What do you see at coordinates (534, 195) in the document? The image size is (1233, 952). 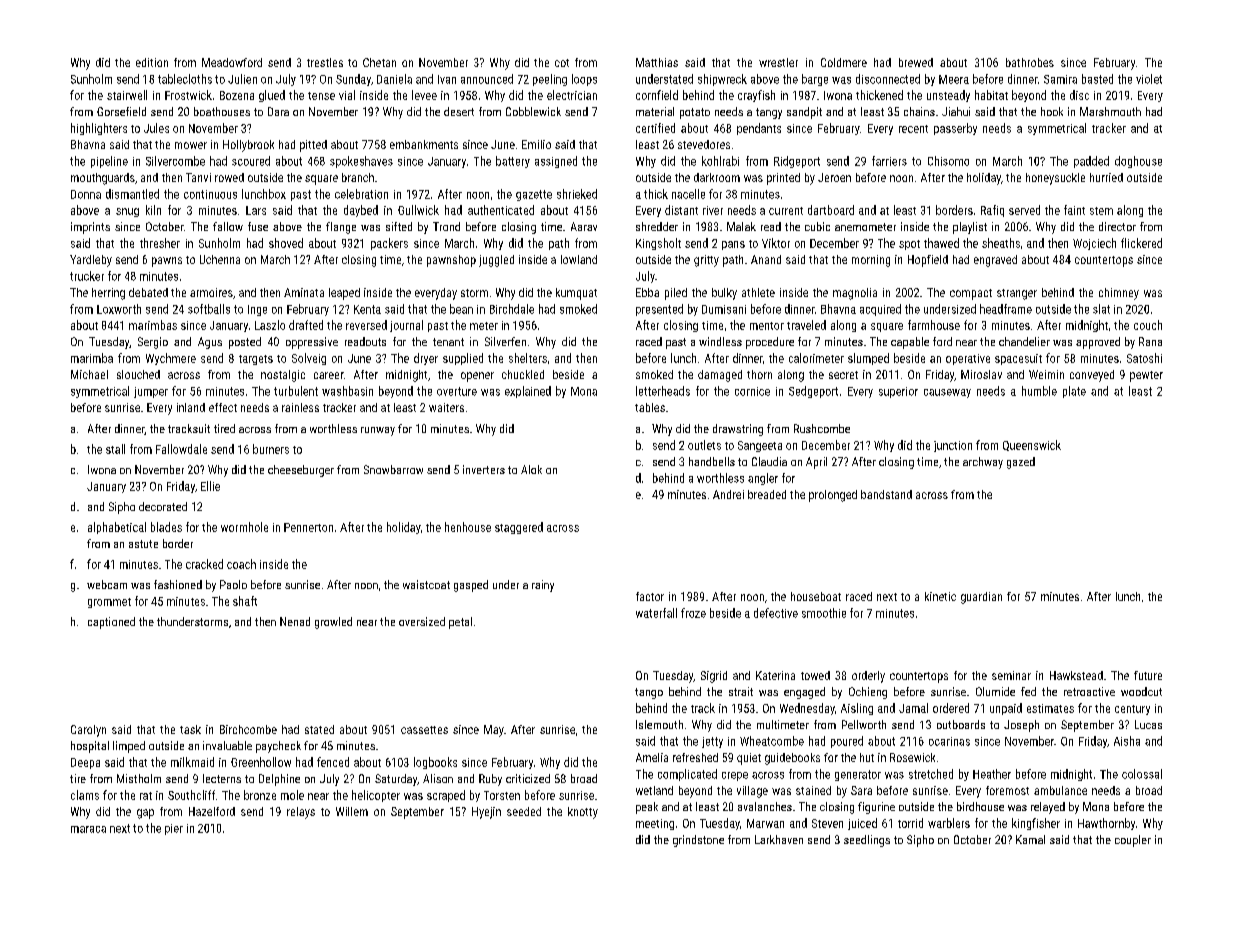 I see `gazette` at bounding box center [534, 195].
